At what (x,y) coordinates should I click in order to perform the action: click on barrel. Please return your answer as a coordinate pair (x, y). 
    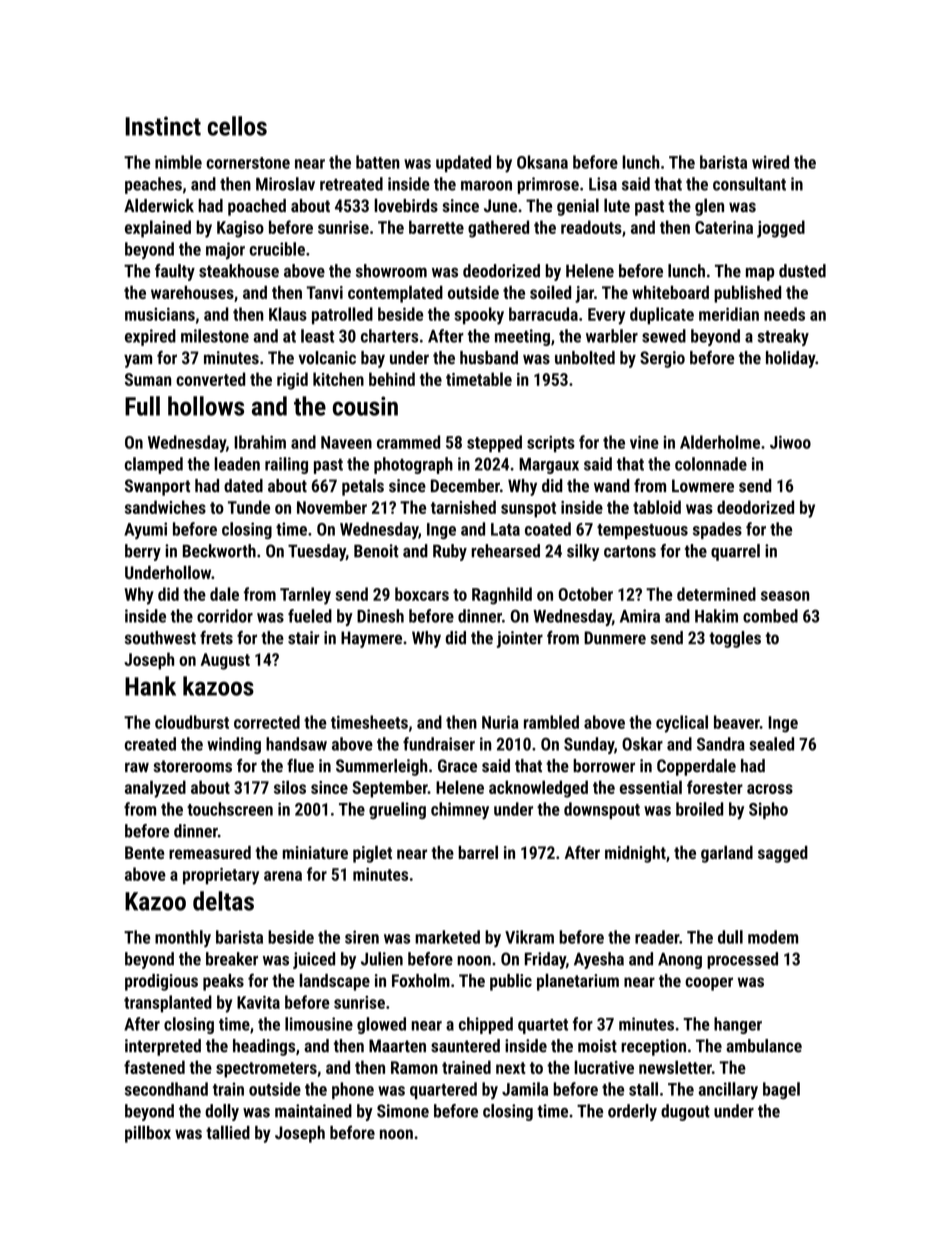
    Looking at the image, I should click on (478, 852).
